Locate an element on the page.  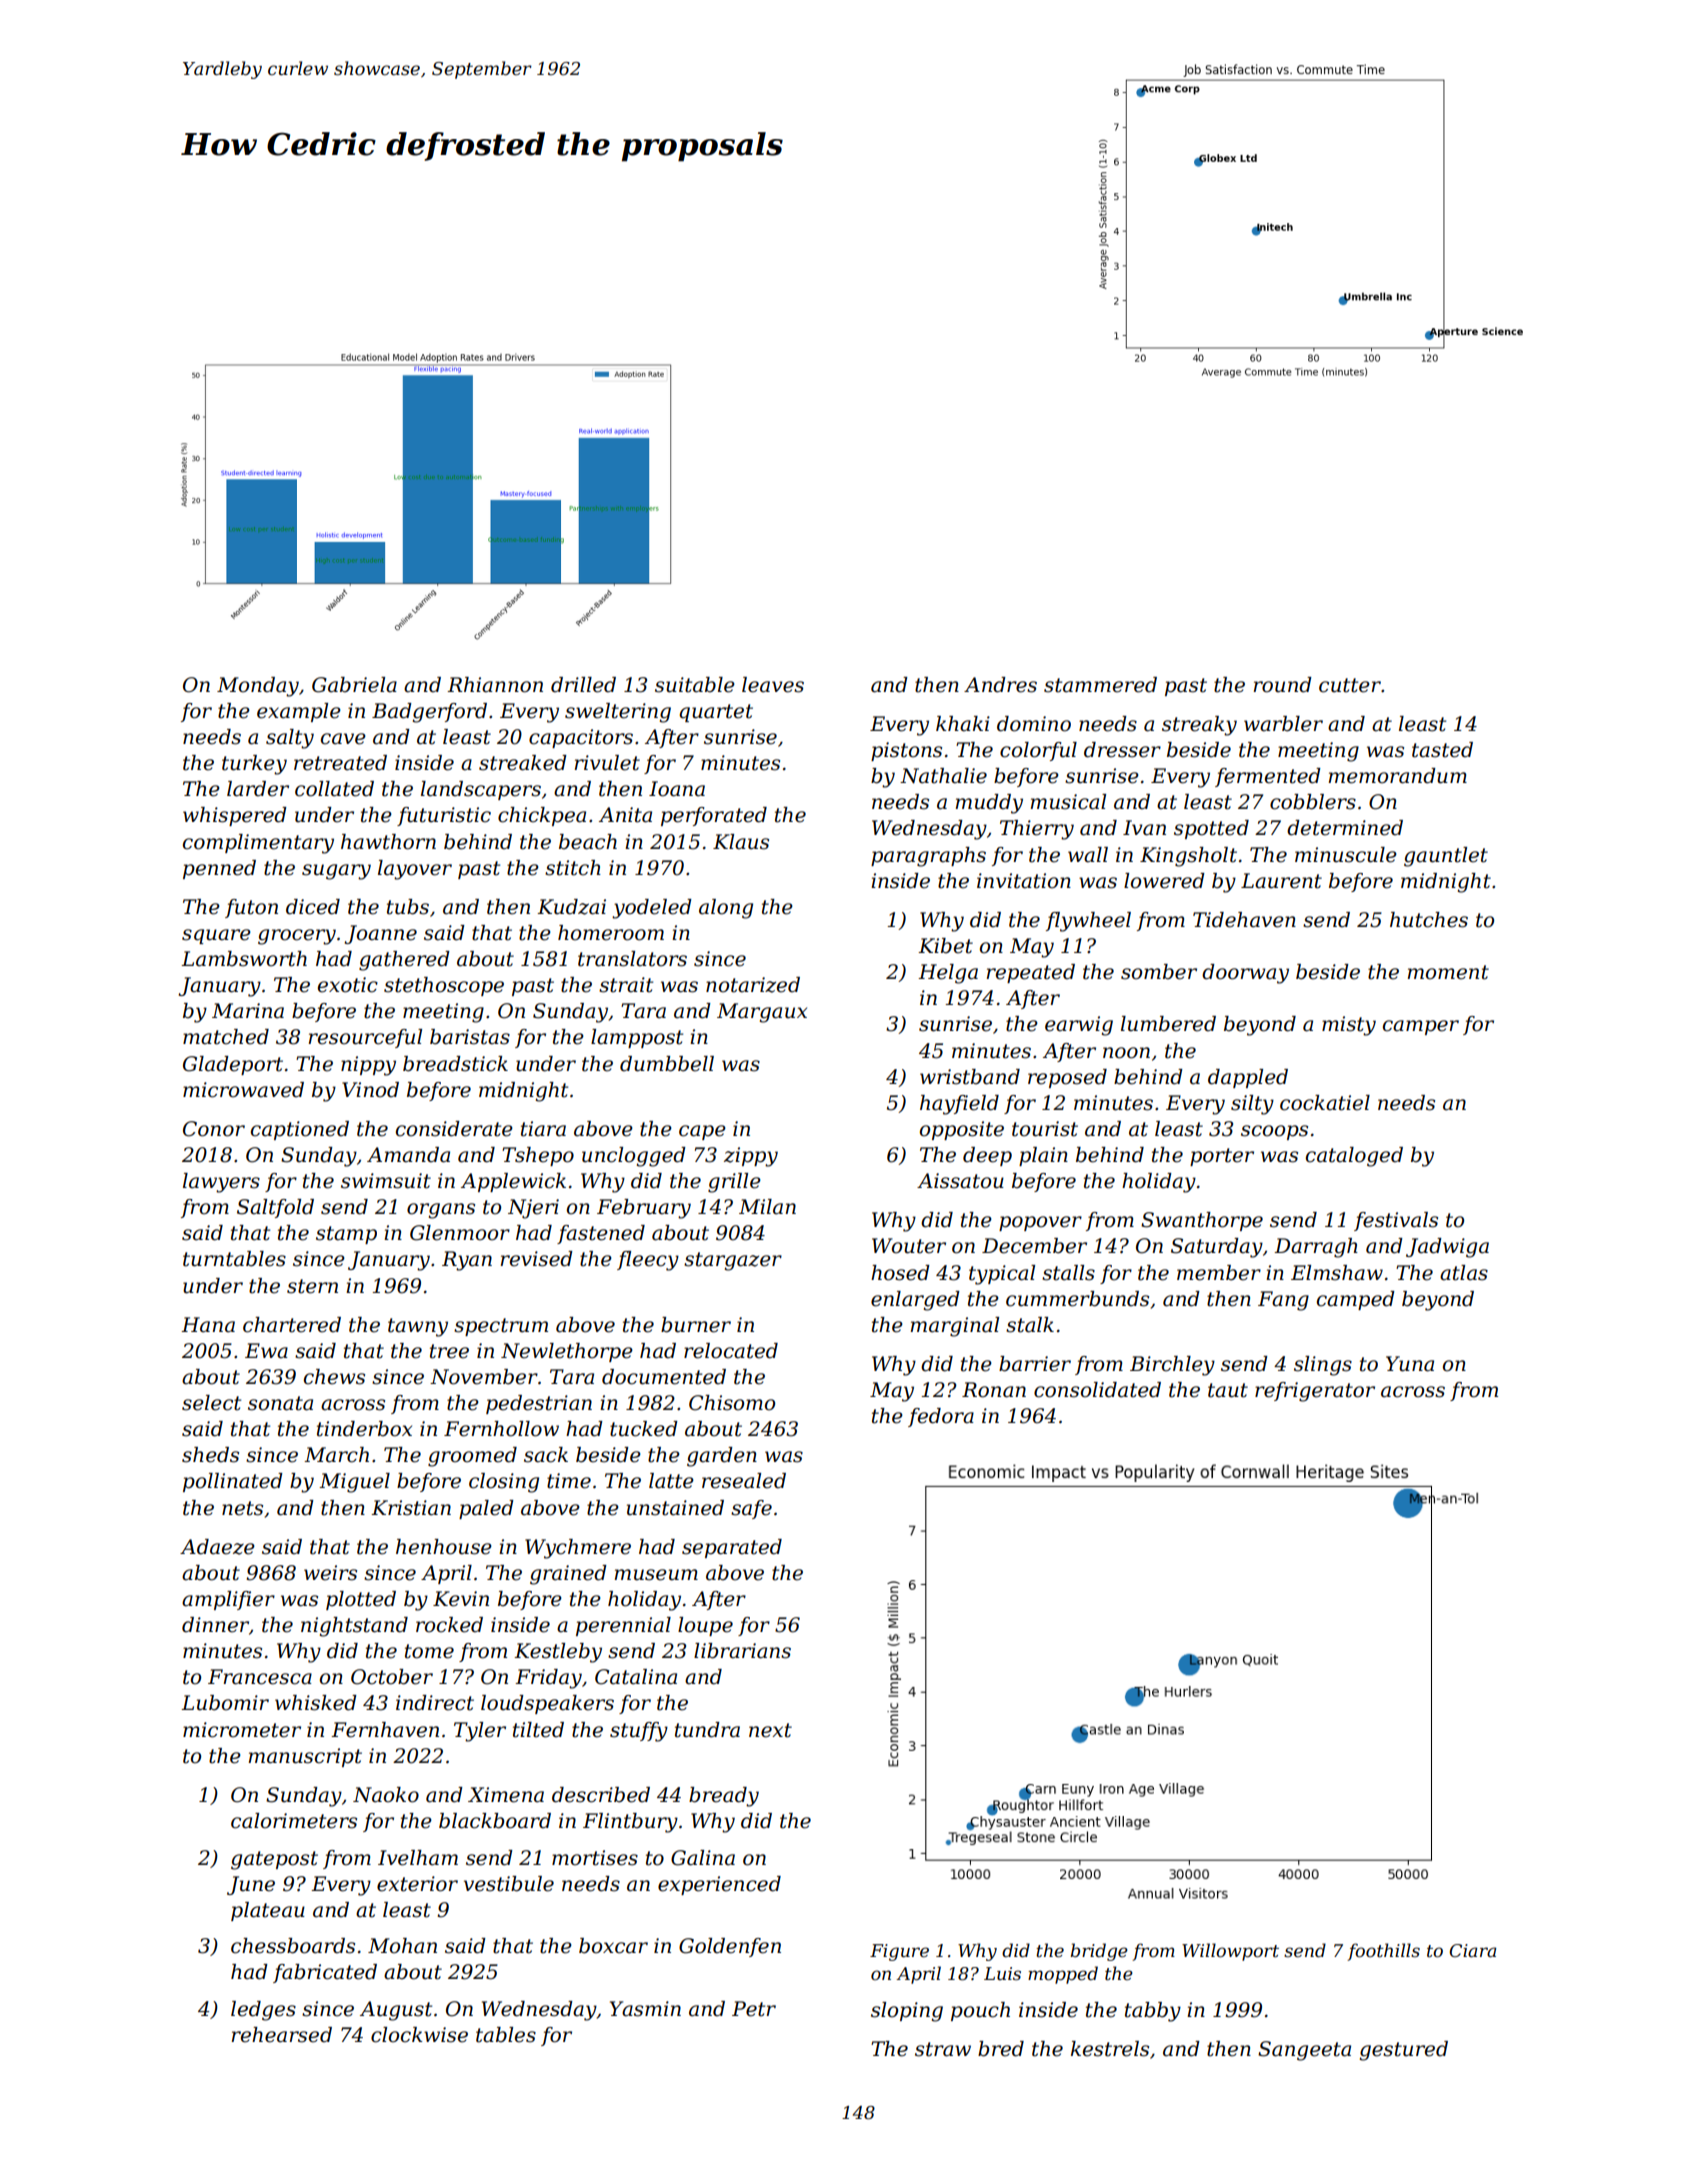
Gabriela is located at coordinates (354, 685).
